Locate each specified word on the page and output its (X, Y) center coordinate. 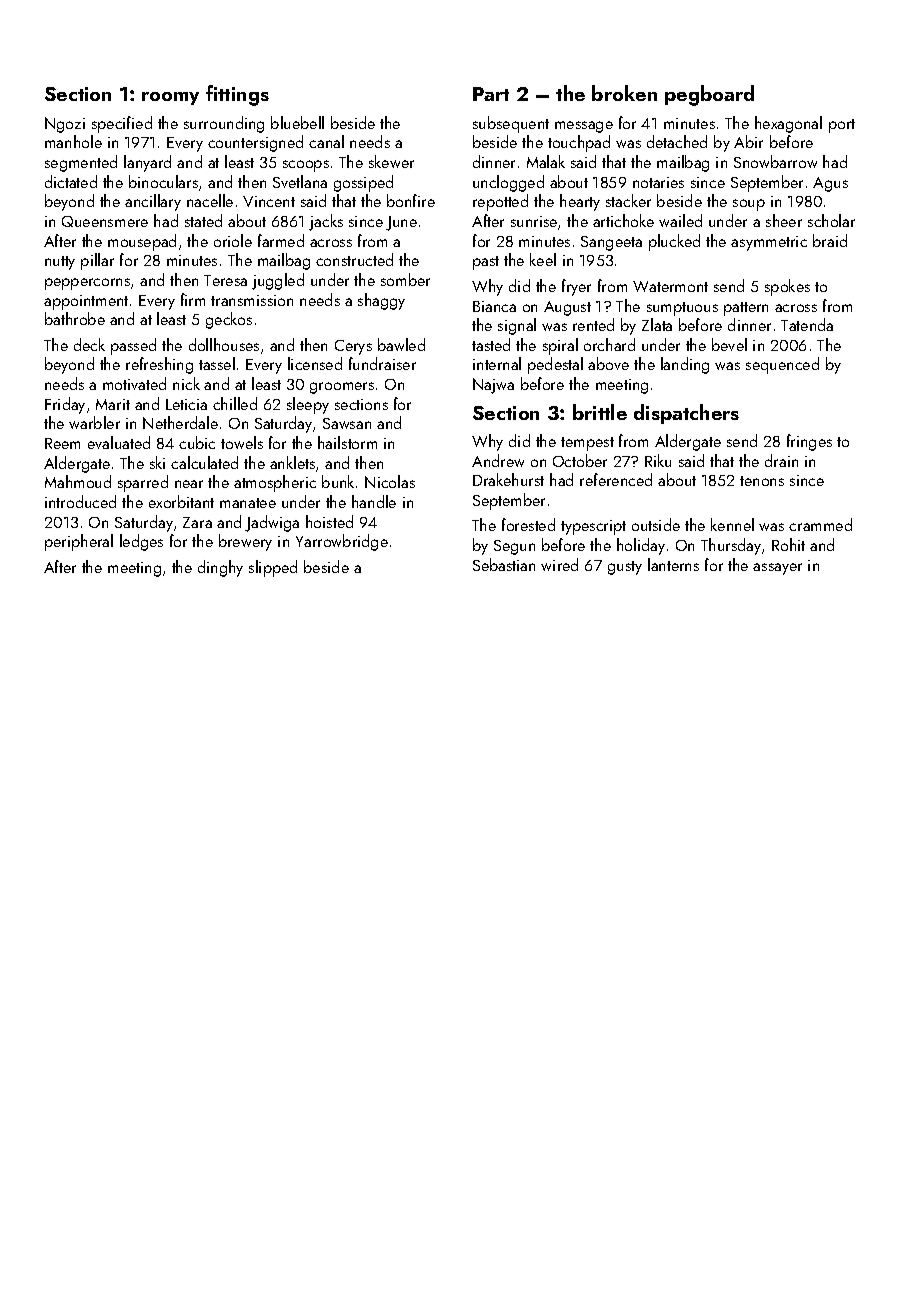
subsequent (511, 124)
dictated (71, 181)
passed (133, 346)
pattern (746, 309)
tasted (491, 344)
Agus (830, 184)
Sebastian (504, 564)
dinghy (220, 568)
